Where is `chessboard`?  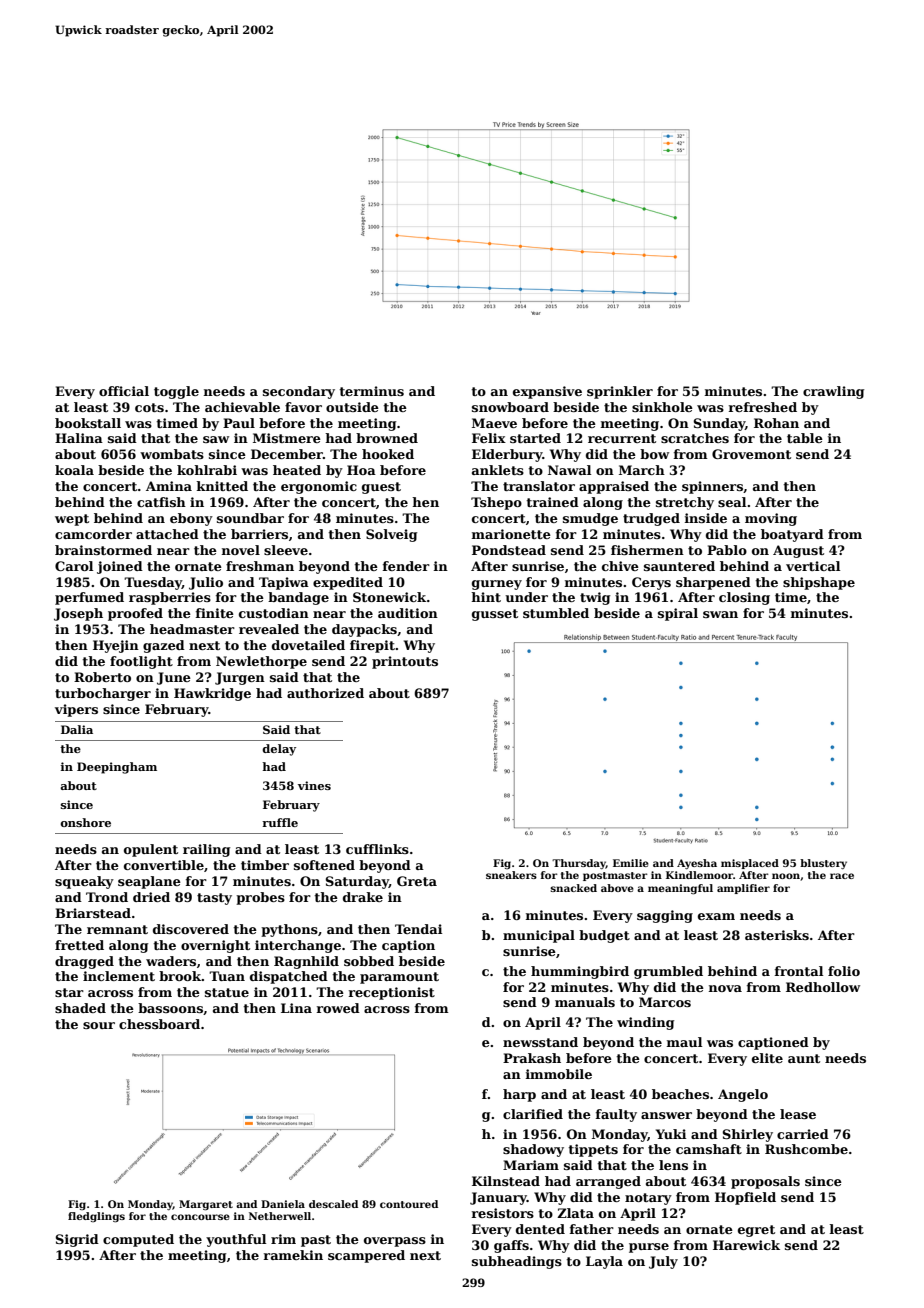
chessboard is located at coordinates (159, 1024).
